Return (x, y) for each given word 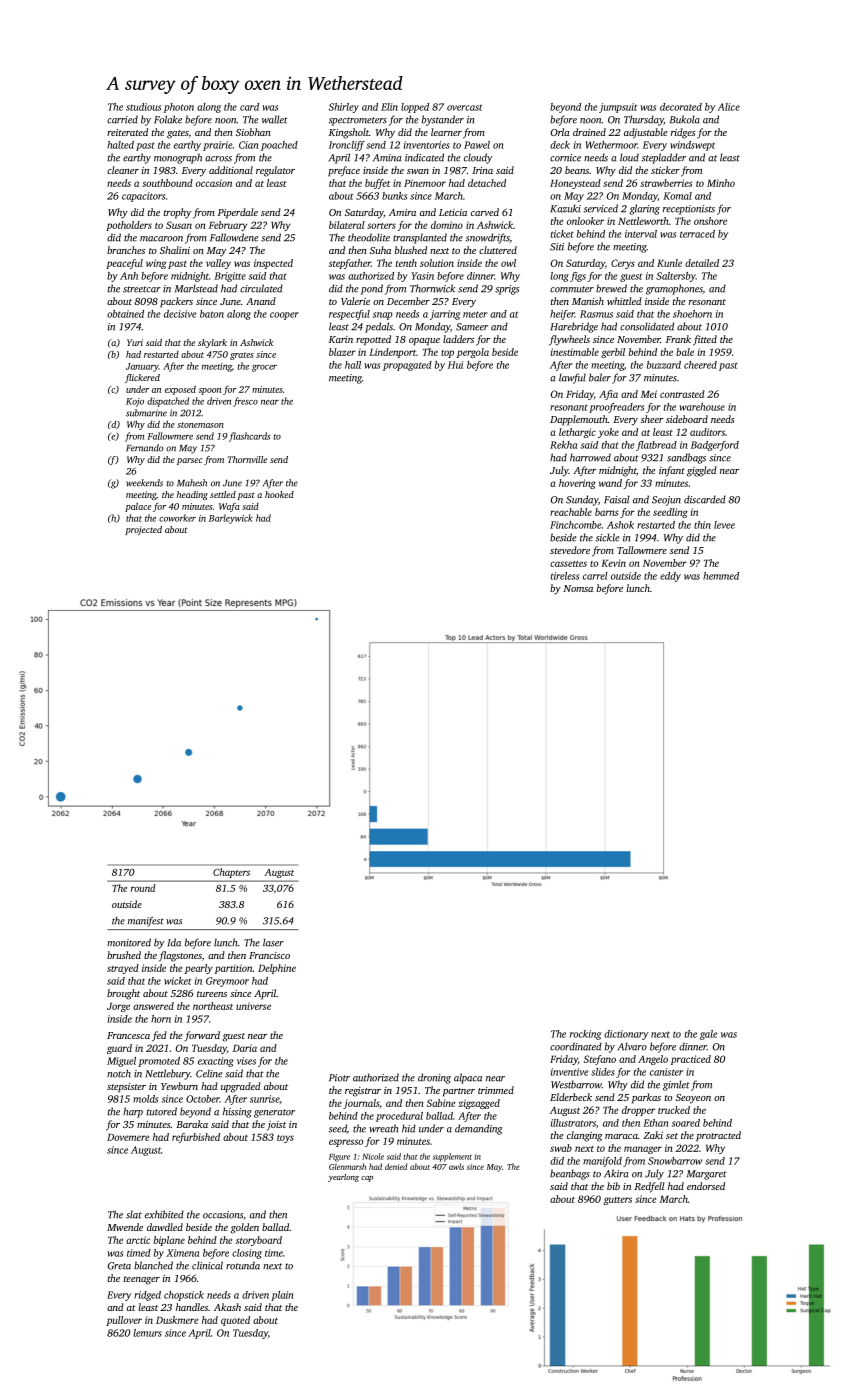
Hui (456, 365)
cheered (700, 365)
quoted (235, 1321)
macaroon (161, 239)
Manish (588, 301)
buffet (377, 184)
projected (143, 530)
